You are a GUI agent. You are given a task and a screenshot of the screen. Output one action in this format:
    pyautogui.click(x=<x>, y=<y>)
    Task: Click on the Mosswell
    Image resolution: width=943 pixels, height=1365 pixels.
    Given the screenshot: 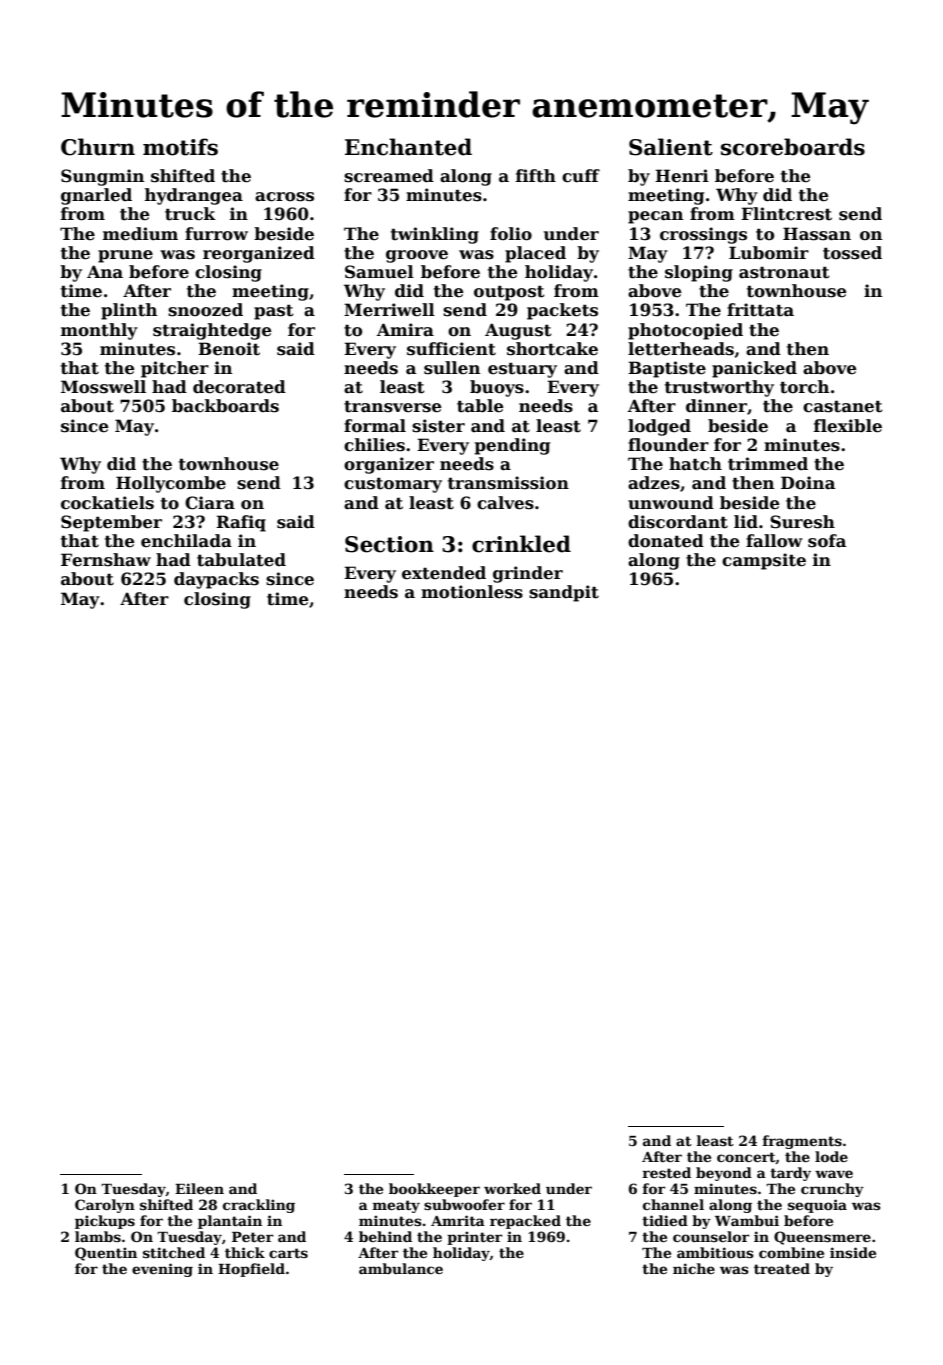 What is the action you would take?
    pyautogui.click(x=103, y=387)
